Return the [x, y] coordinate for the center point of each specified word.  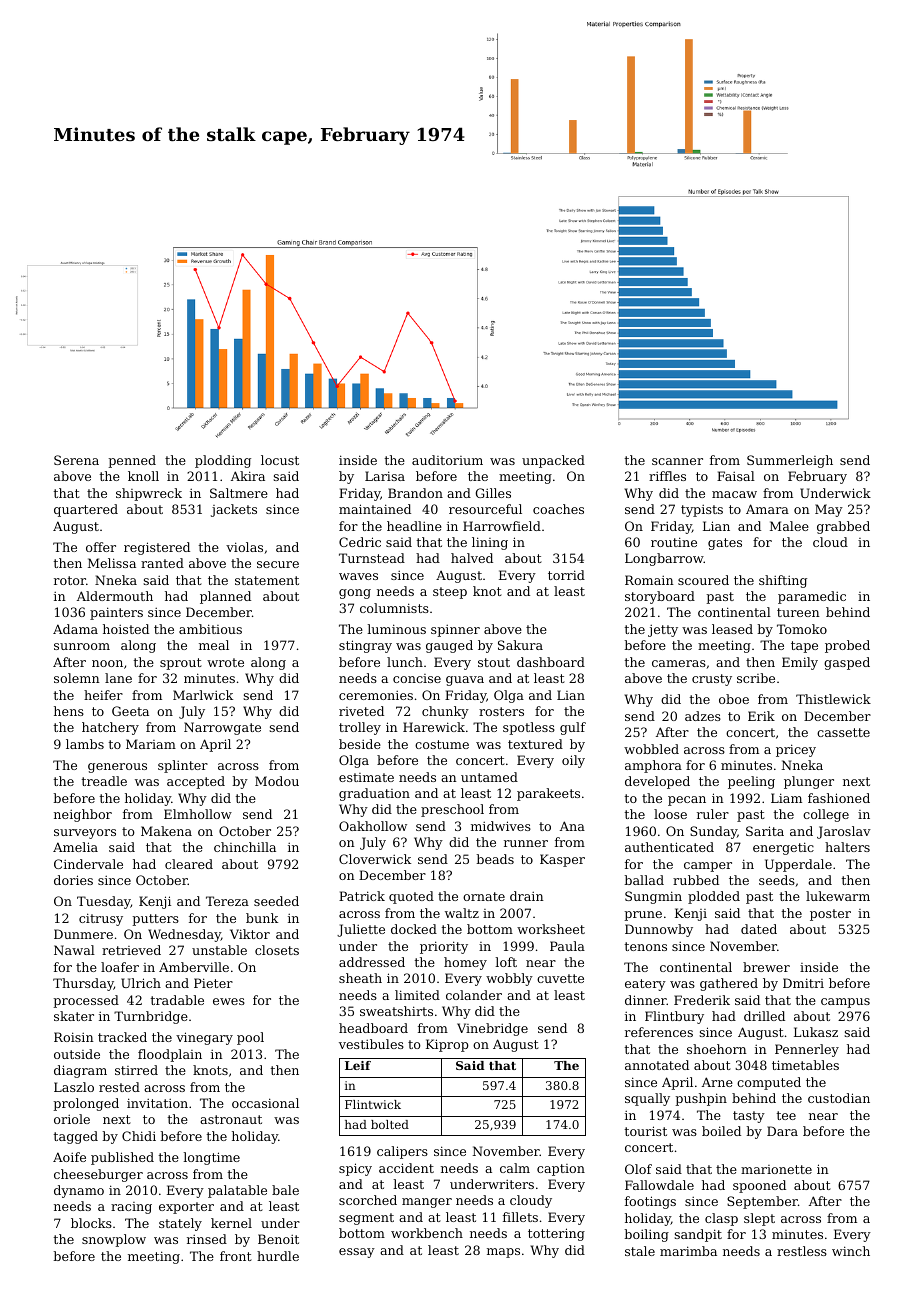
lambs [85, 744]
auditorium [447, 460]
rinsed [207, 1239]
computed [769, 1083]
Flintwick [373, 1104]
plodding [223, 461]
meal [214, 645]
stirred [136, 1070]
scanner [677, 461]
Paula [567, 946]
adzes [703, 716]
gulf [573, 728]
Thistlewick [833, 699]
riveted [361, 711]
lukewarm [838, 896]
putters [155, 920]
